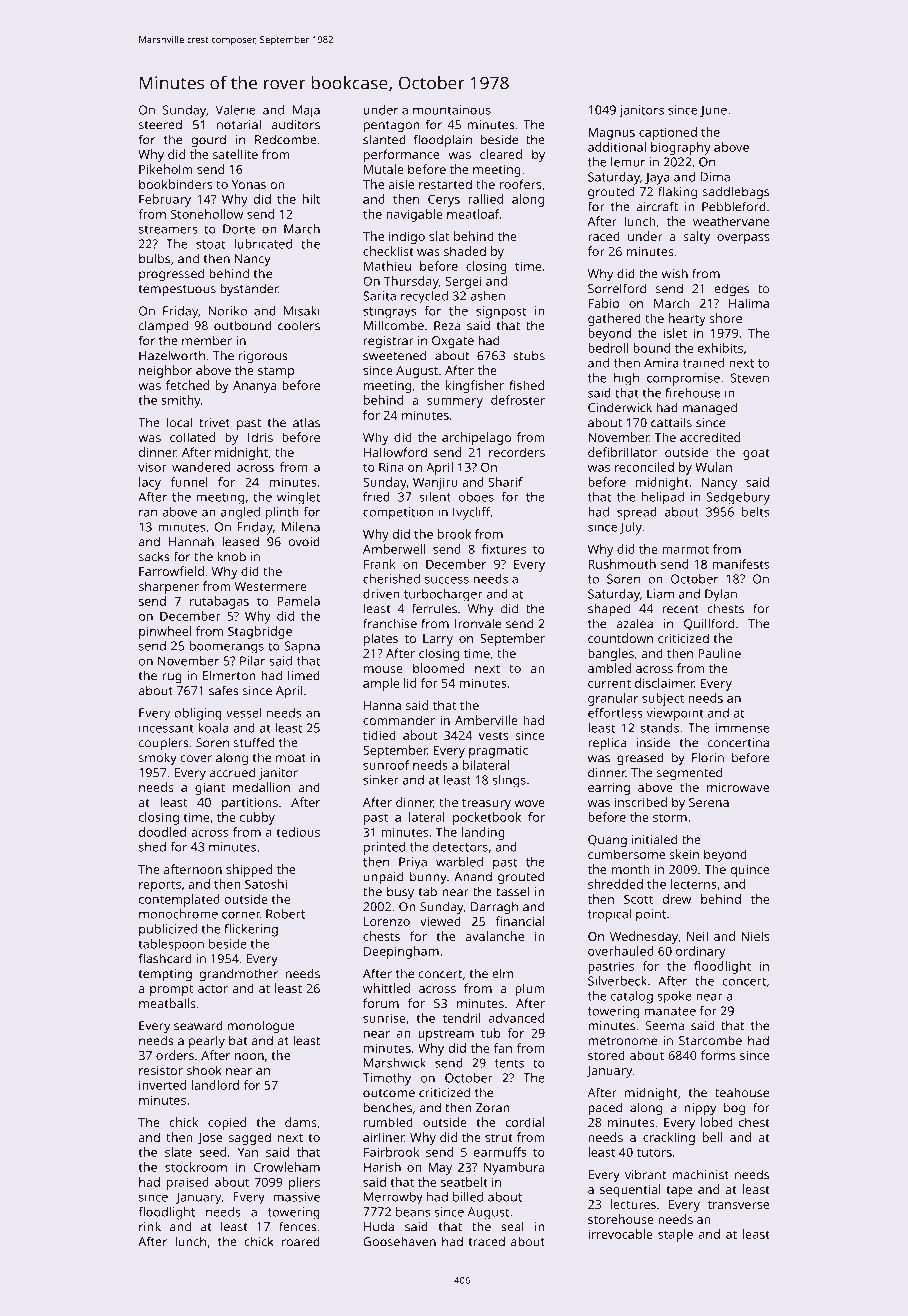  Describe the element at coordinates (165, 371) in the page. I see `neighbor` at that location.
